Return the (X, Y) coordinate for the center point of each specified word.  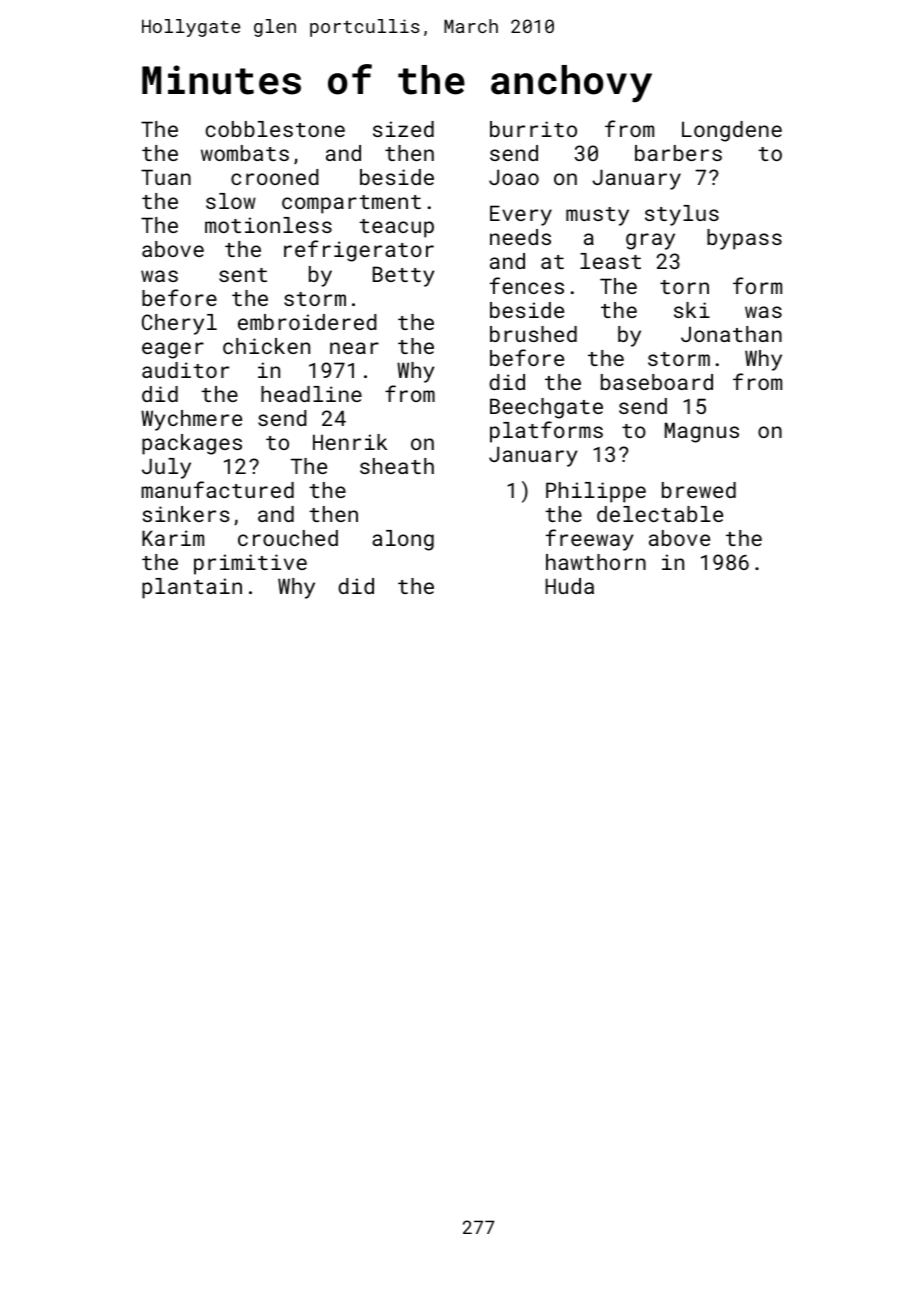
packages (192, 444)
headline (311, 394)
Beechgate (546, 408)
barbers (678, 153)
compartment (351, 204)
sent (243, 275)
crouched (288, 538)
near (354, 348)
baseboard (657, 382)
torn (684, 287)
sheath (397, 466)
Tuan (166, 177)
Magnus (702, 432)
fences (527, 285)
